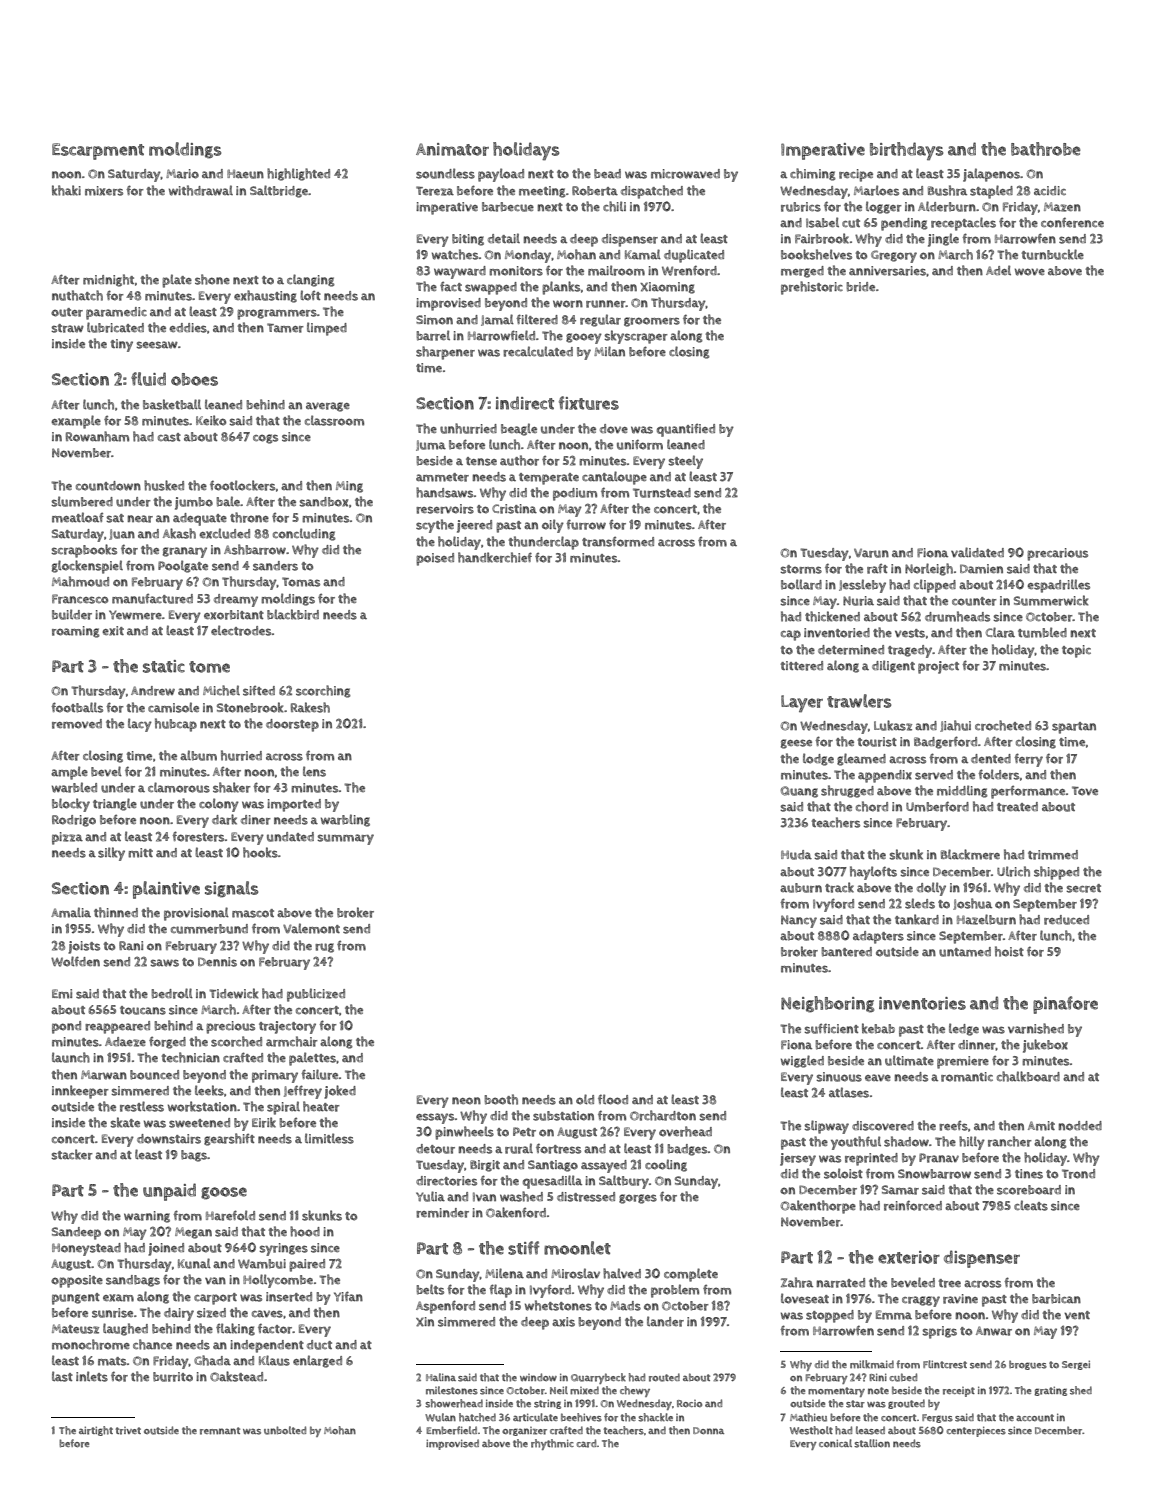 The height and width of the page is (1496, 1156). What do you see at coordinates (179, 1314) in the page?
I see `dairy` at bounding box center [179, 1314].
